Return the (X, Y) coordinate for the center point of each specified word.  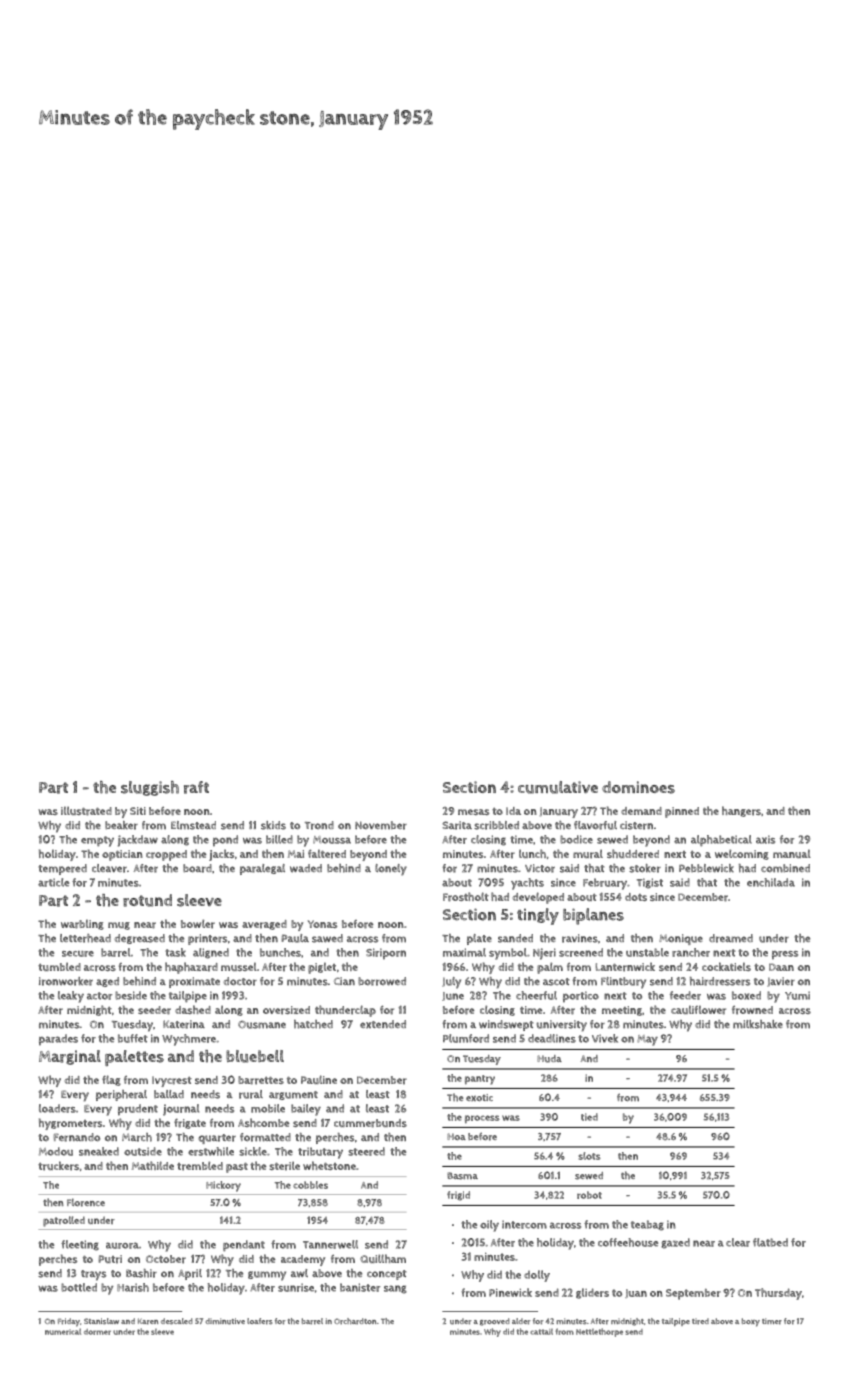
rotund (147, 900)
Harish (133, 1287)
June (453, 996)
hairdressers (720, 981)
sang (395, 1289)
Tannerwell (330, 1244)
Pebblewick (706, 868)
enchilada (771, 882)
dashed (193, 1009)
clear (738, 1242)
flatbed (770, 1242)
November (381, 825)
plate (479, 939)
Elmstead (193, 825)
